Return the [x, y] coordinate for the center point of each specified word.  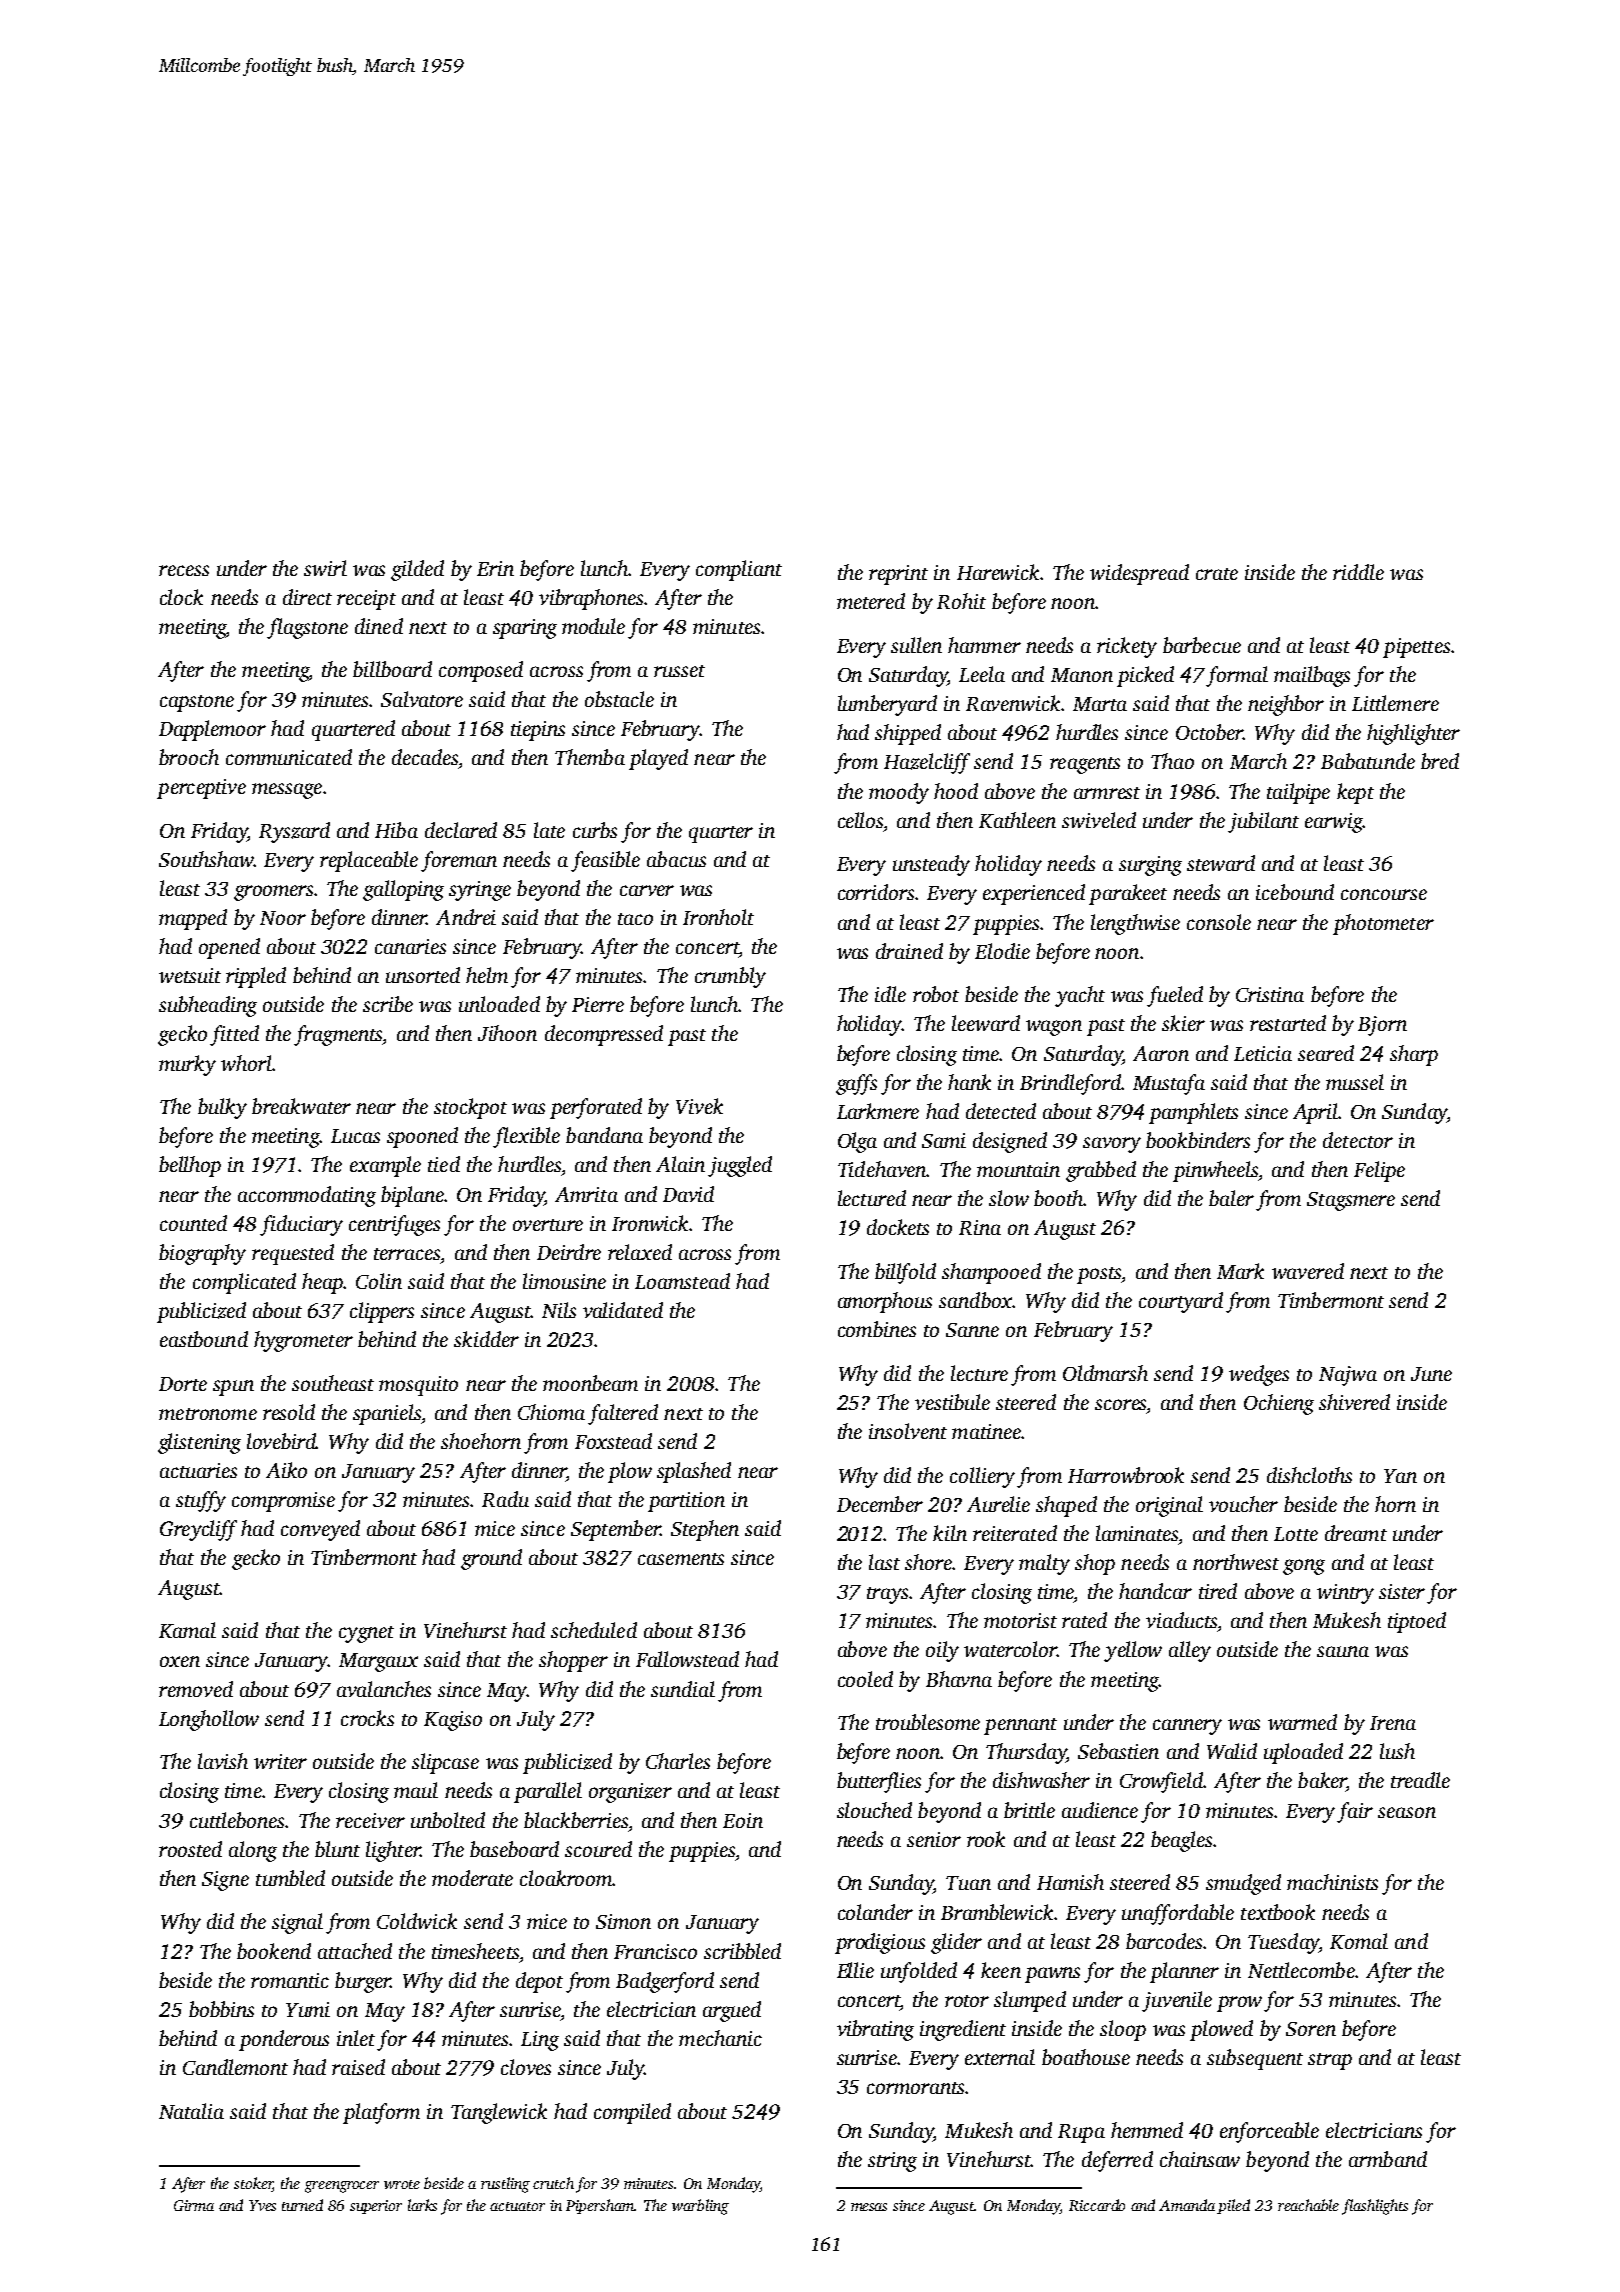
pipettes [1416, 648]
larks [422, 2205]
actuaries [198, 1470]
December [880, 1504]
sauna [1343, 1651]
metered [871, 601]
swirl [325, 568]
